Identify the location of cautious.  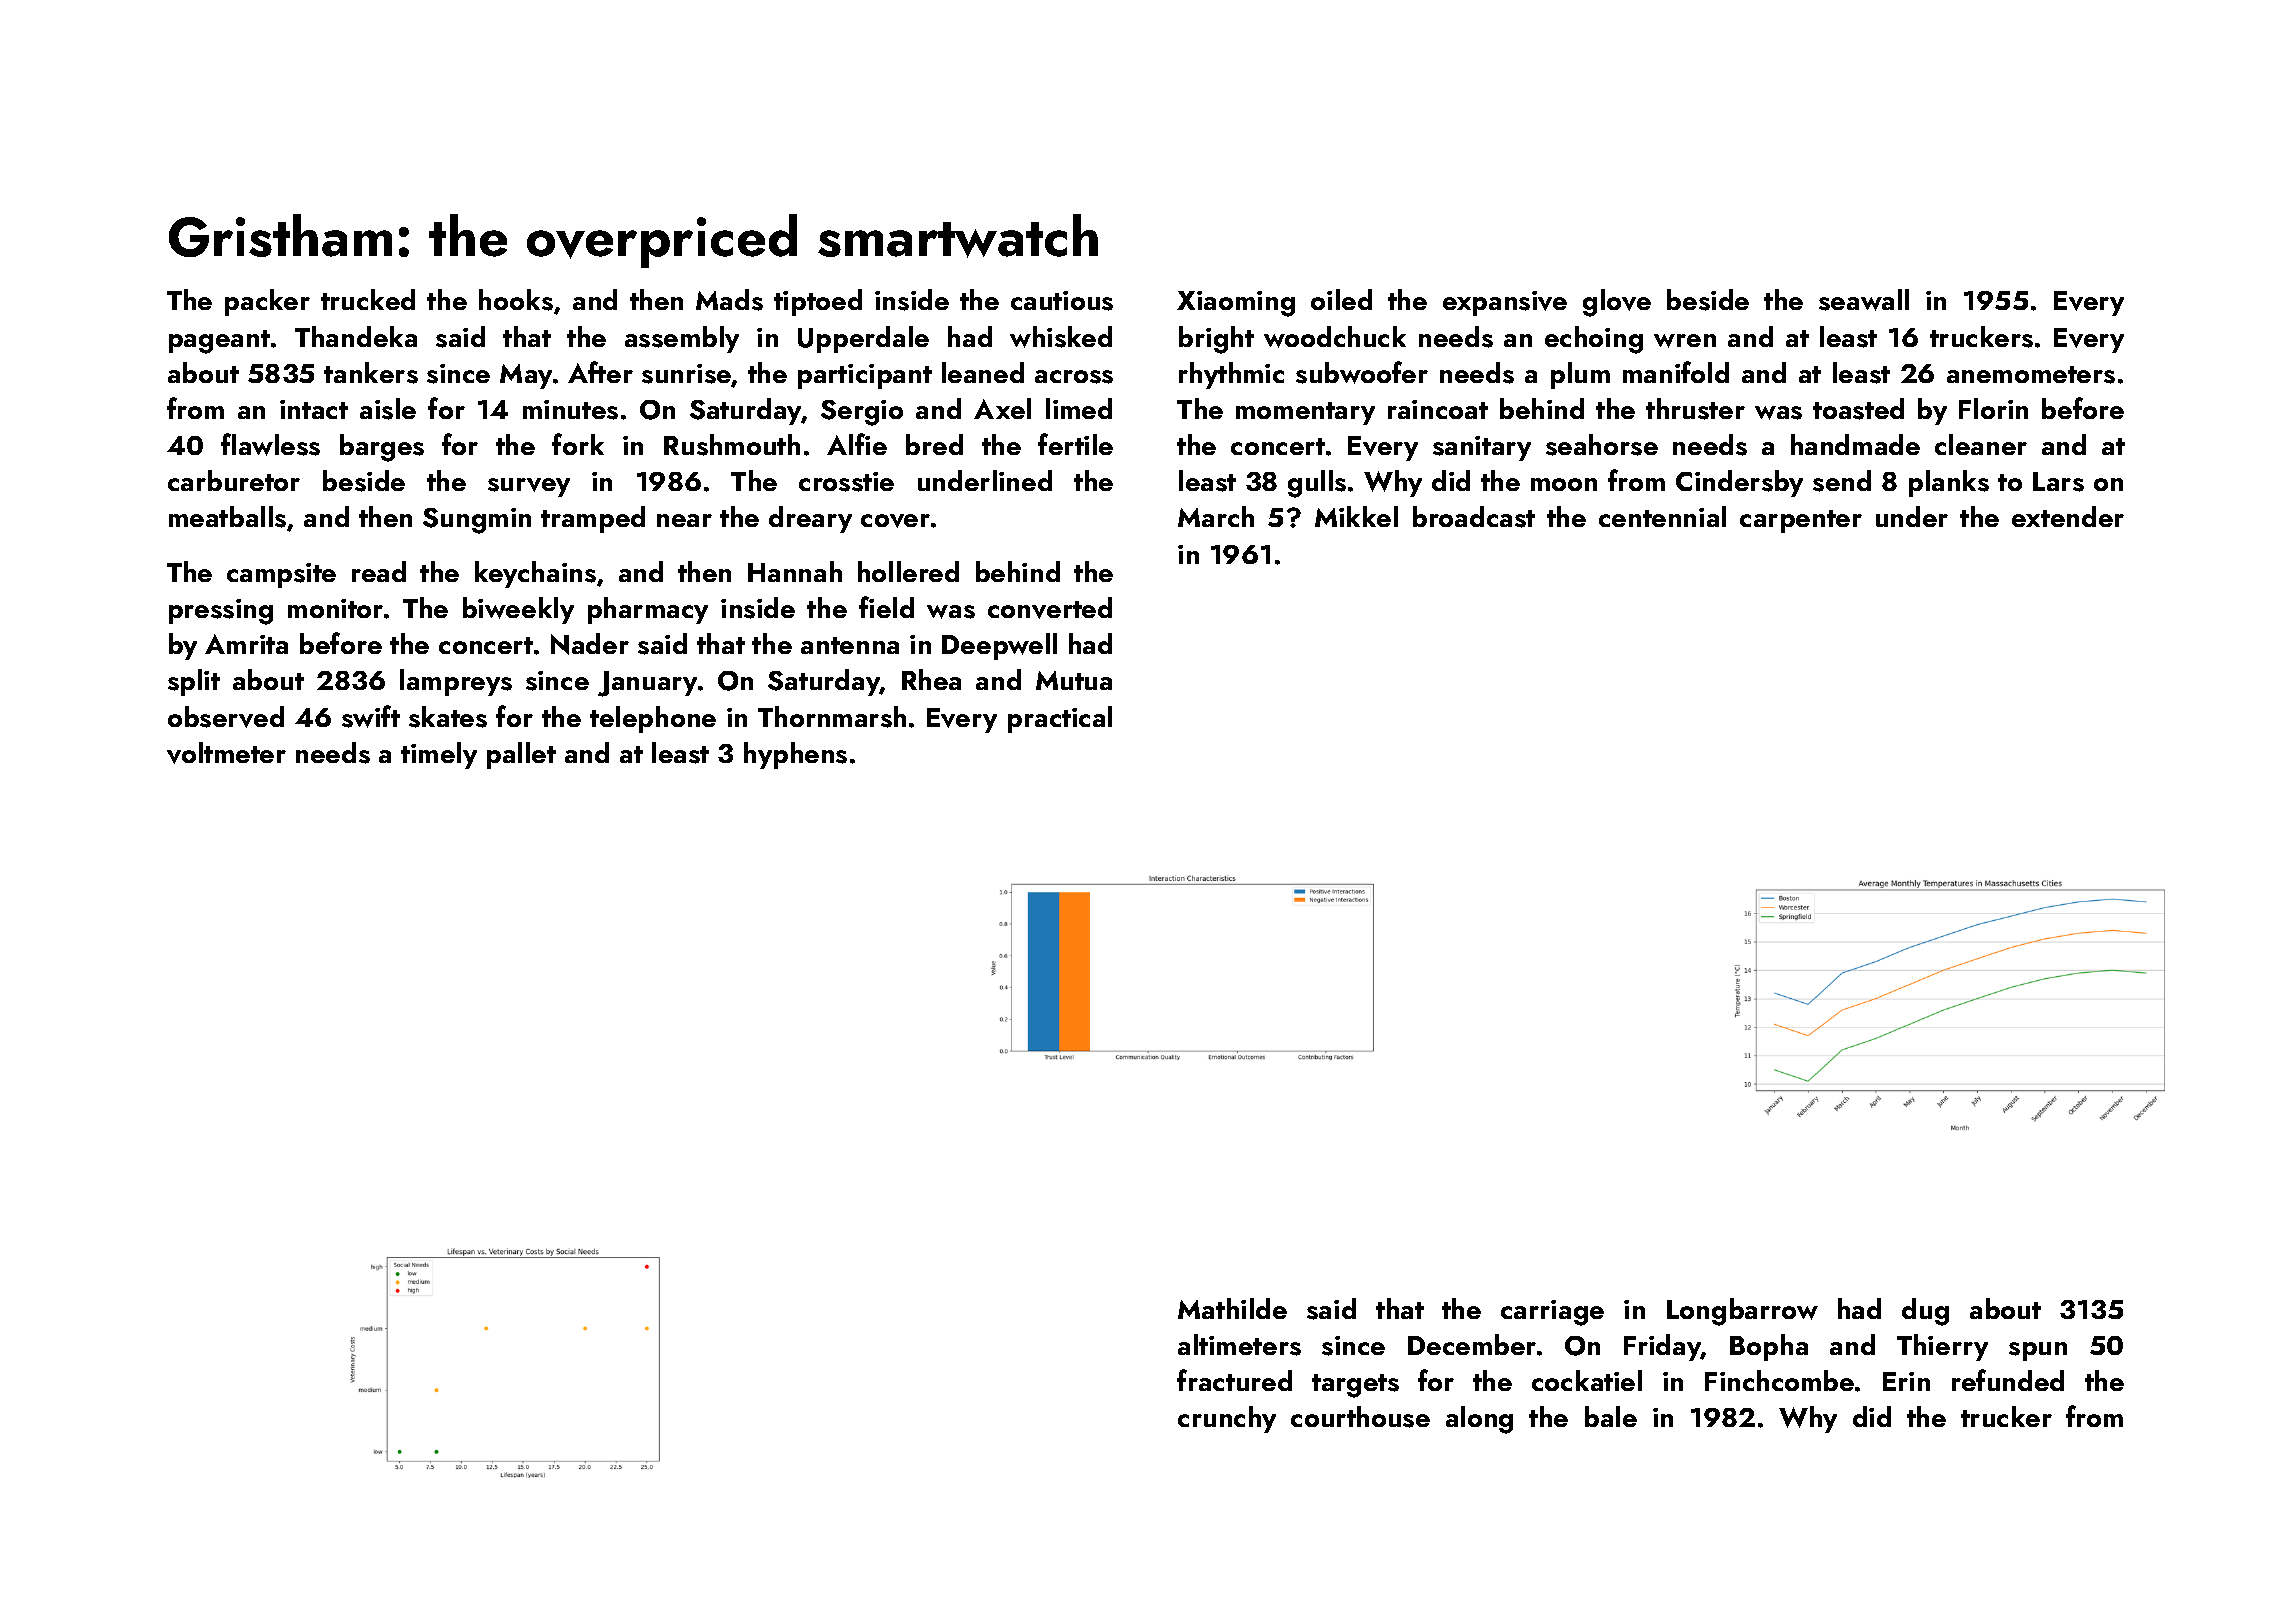
(1062, 301).
